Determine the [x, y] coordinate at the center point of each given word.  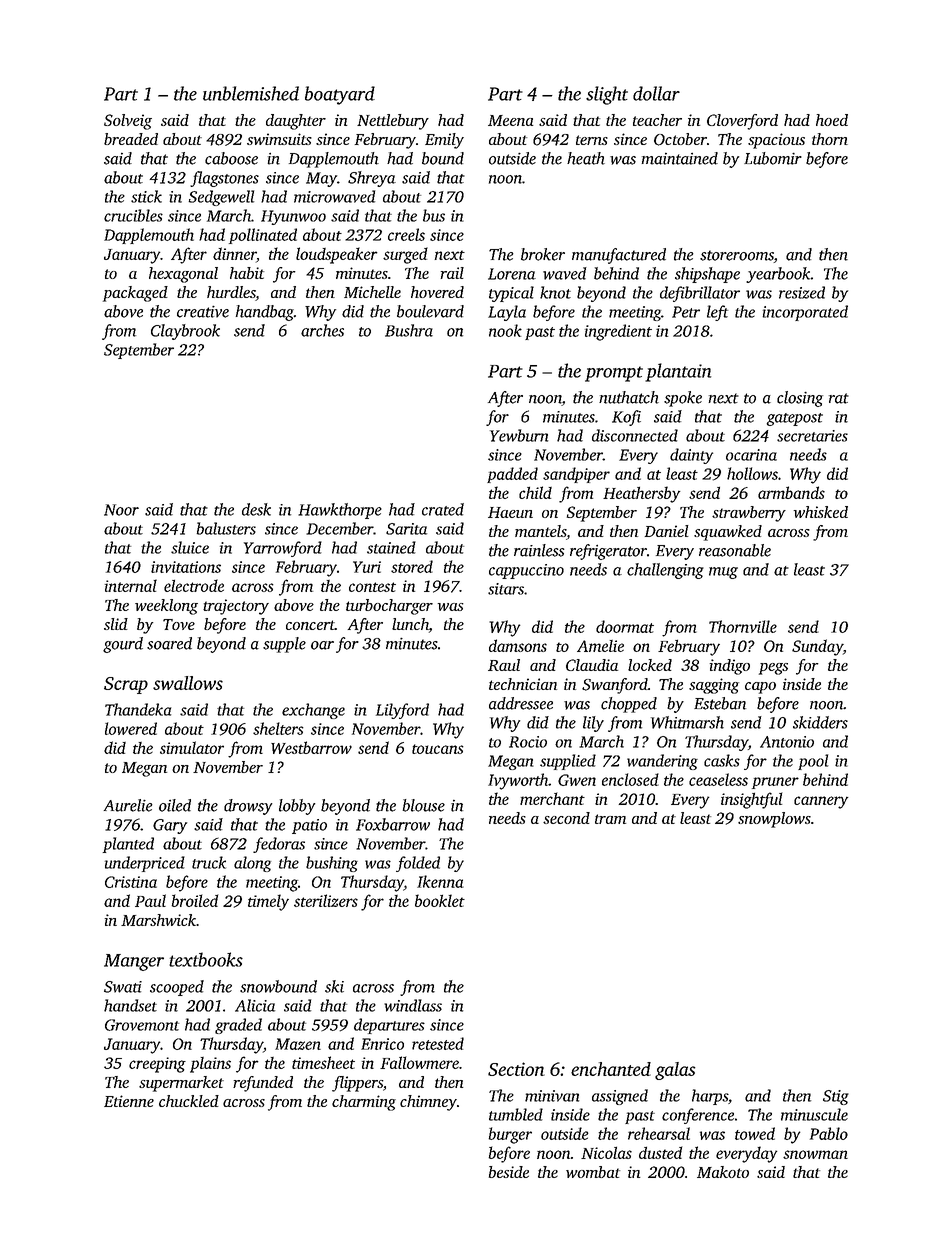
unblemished [251, 93]
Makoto [723, 1172]
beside [509, 1172]
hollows [752, 473]
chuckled [189, 1101]
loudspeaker [337, 255]
